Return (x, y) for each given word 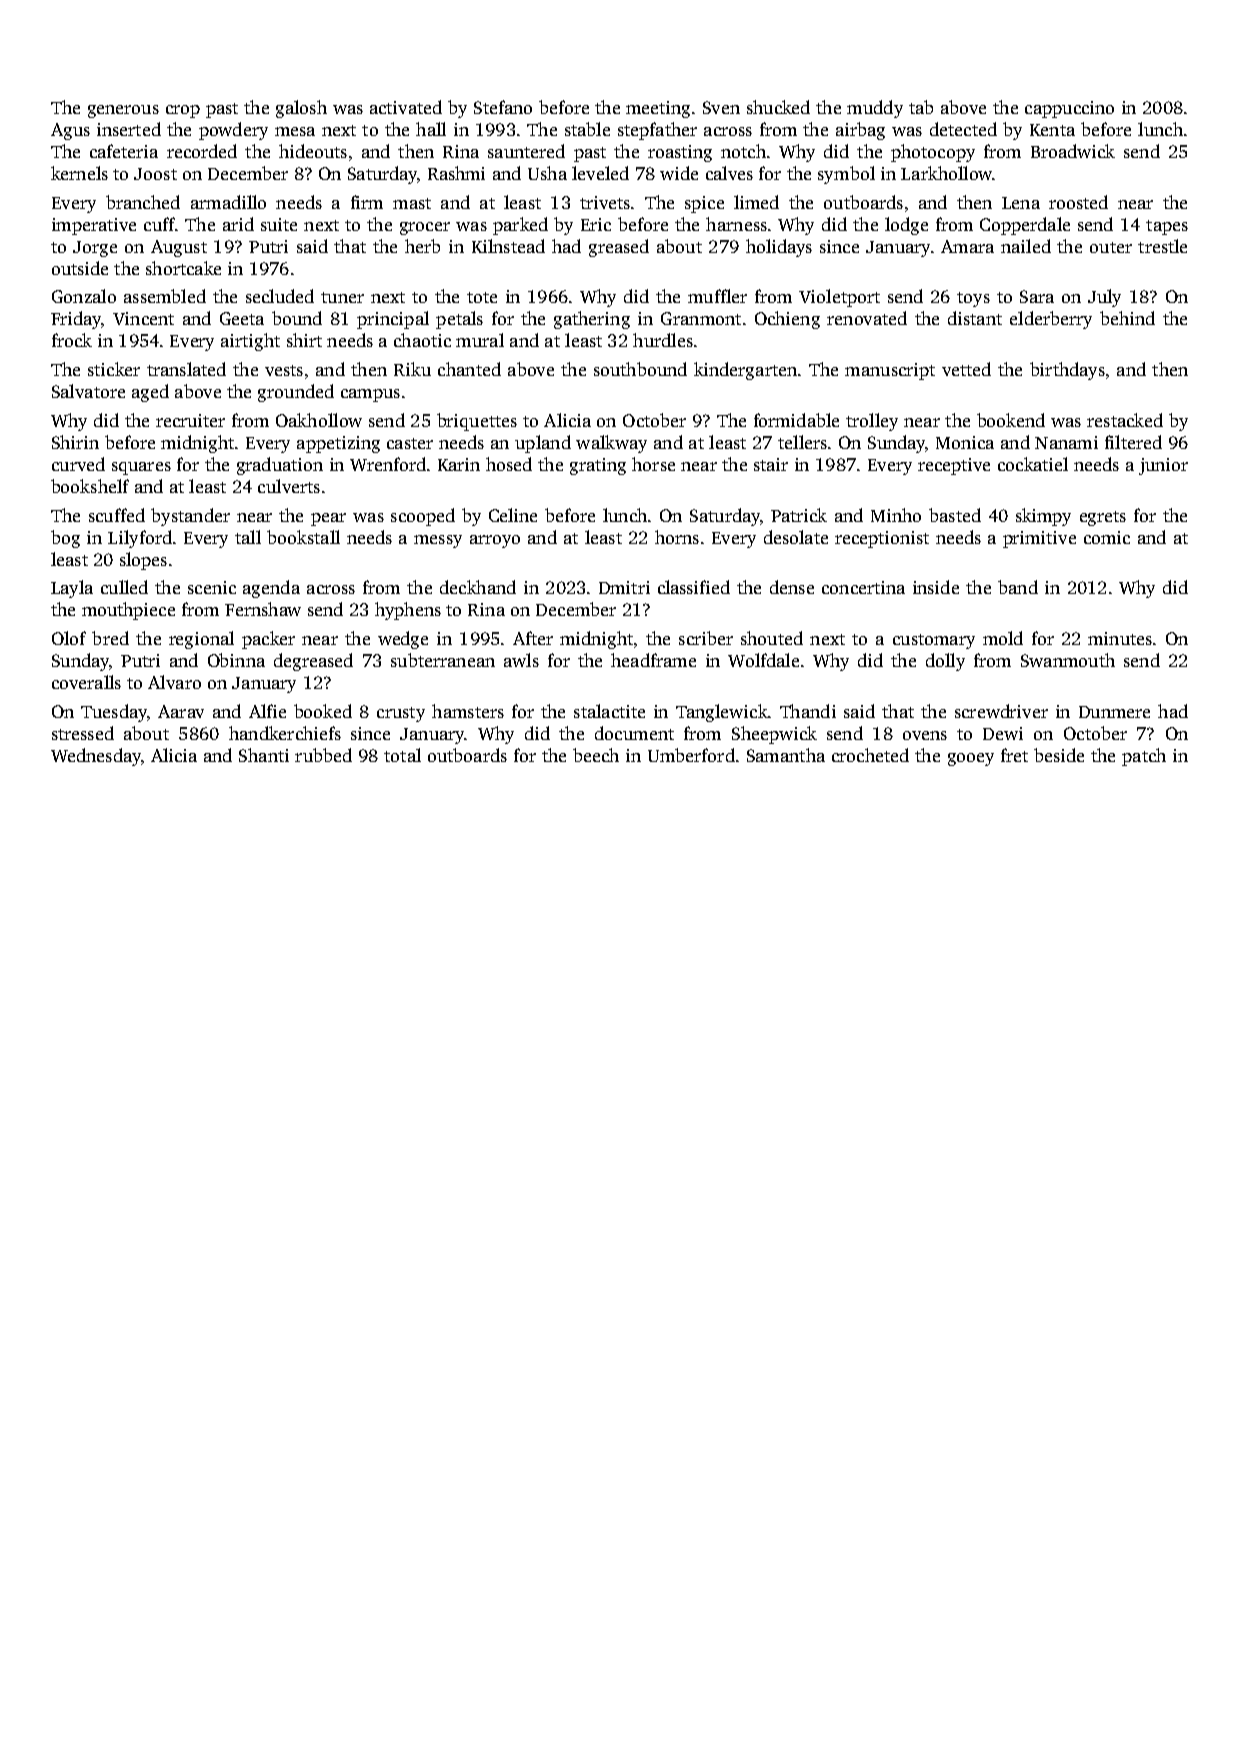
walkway (611, 444)
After (533, 638)
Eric (596, 224)
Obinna (236, 660)
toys (973, 299)
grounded (296, 393)
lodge (906, 226)
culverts (289, 486)
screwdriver (1001, 711)
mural (480, 340)
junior (1163, 466)
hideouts (313, 151)
